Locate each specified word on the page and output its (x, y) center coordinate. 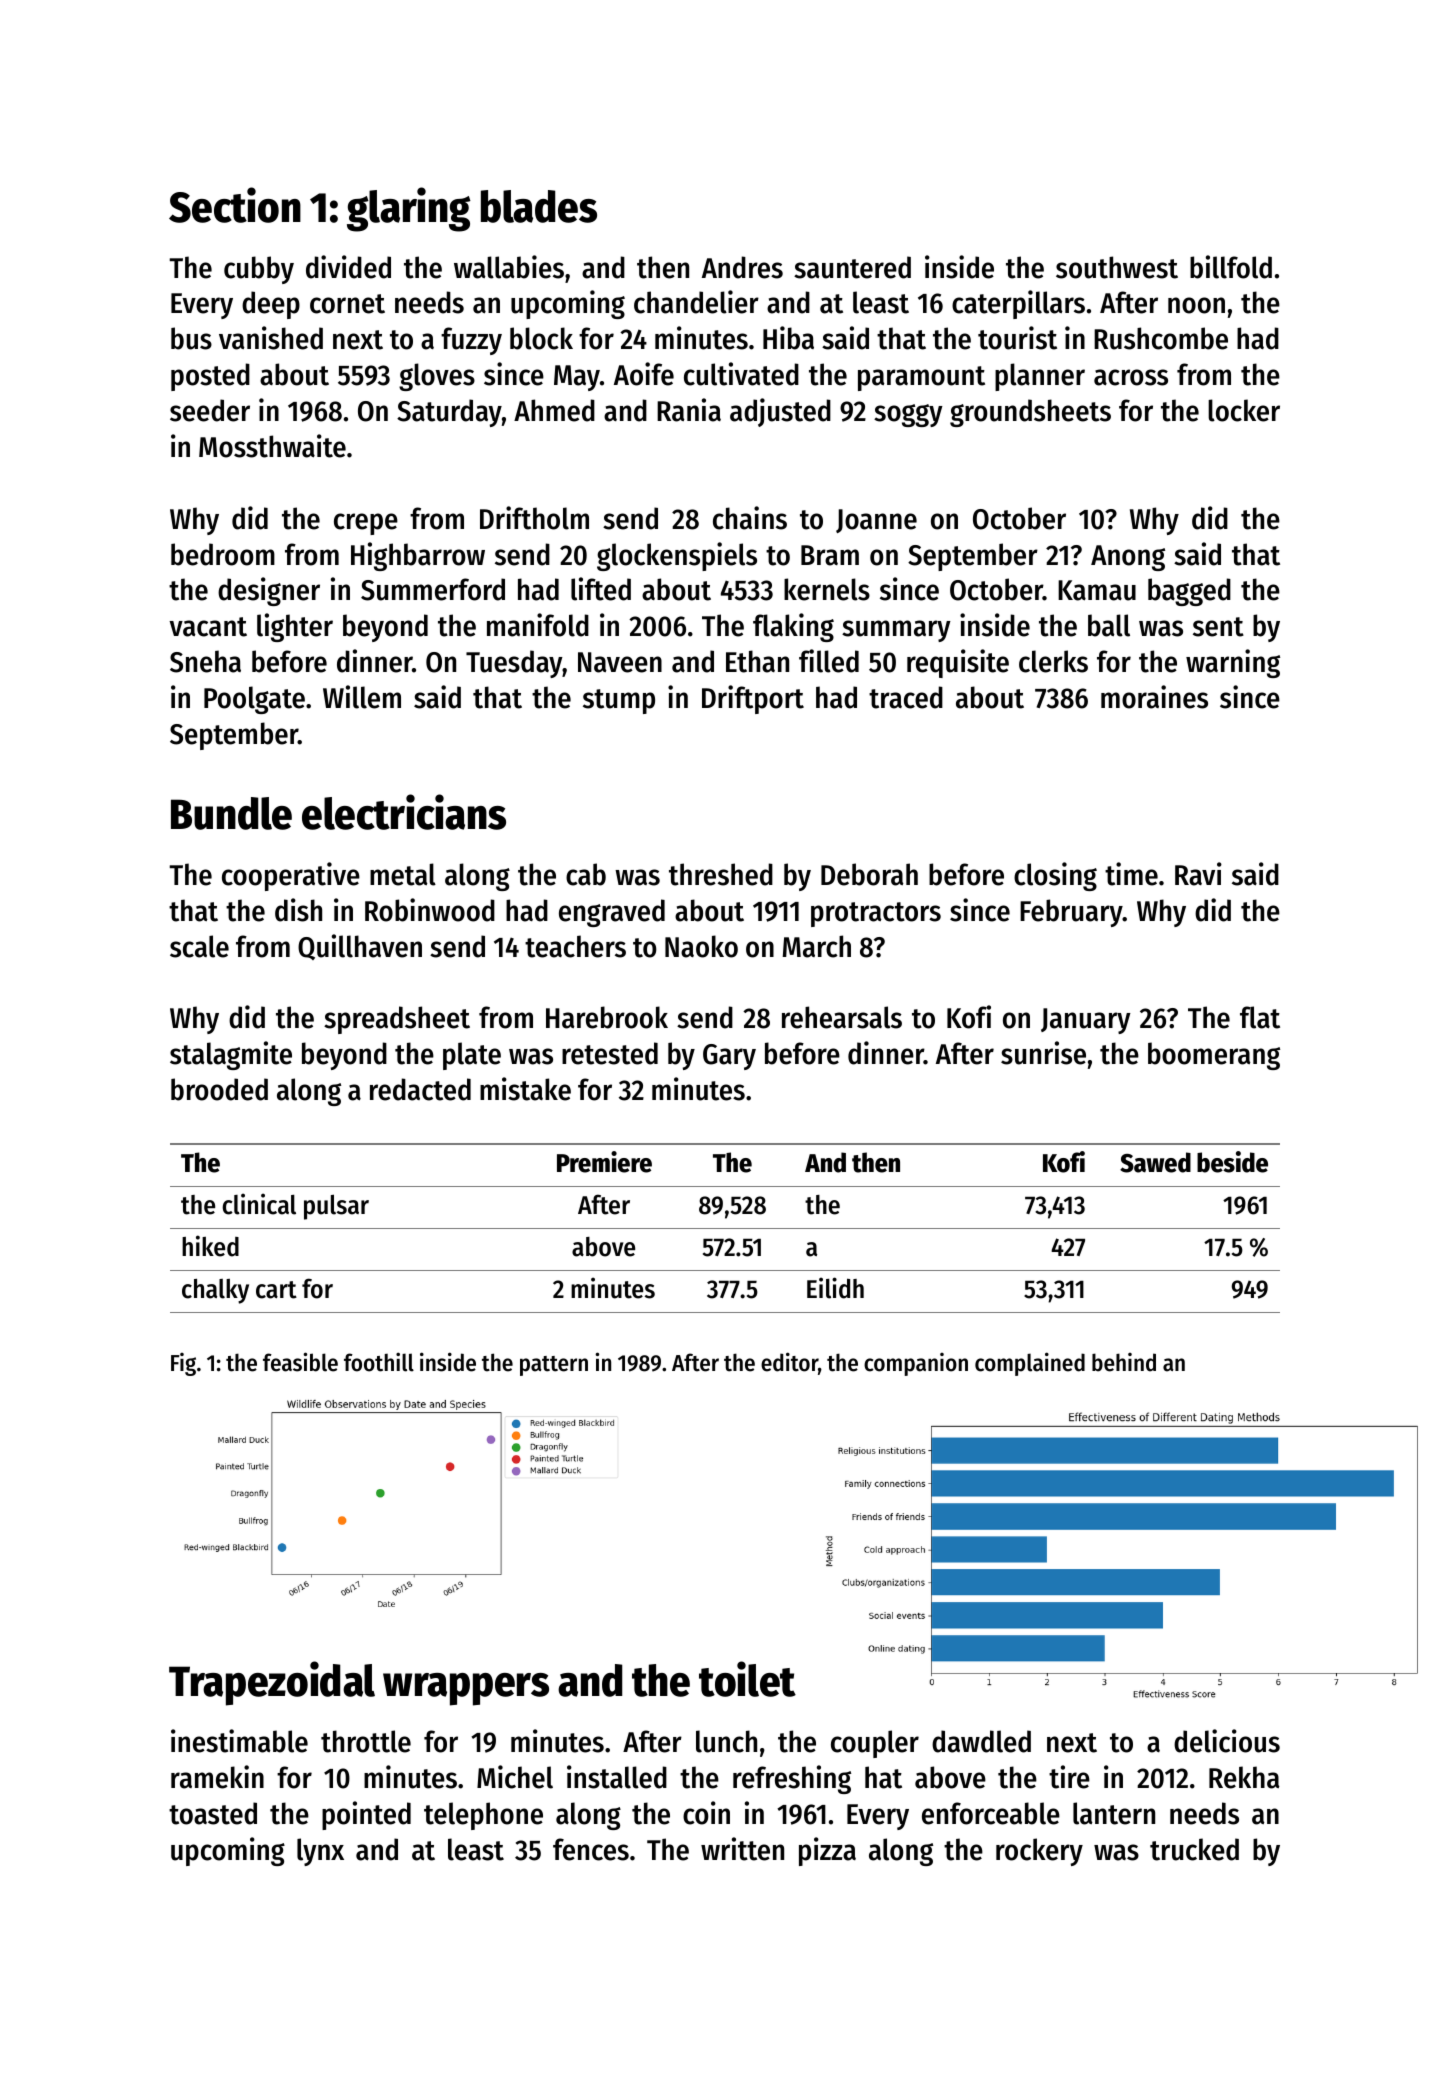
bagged (1189, 592)
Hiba (788, 338)
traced (906, 697)
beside (1232, 1162)
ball (1109, 625)
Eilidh (835, 1288)
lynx (320, 1852)
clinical (259, 1204)
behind (1124, 1362)
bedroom (223, 554)
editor (789, 1362)
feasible (300, 1362)
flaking (793, 627)
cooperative (291, 876)
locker (1244, 410)
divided (348, 267)
